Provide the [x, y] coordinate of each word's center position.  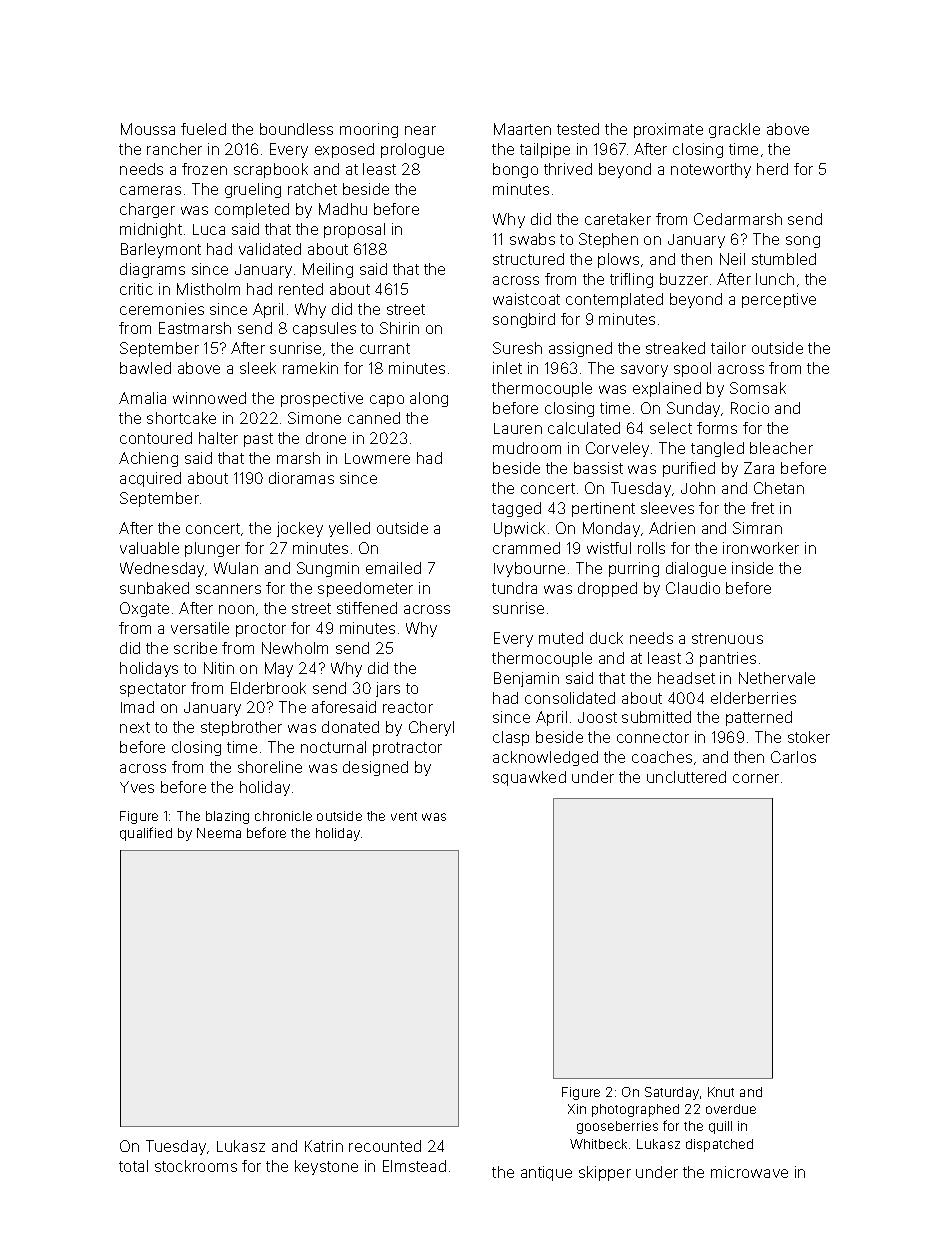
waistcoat [526, 299]
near [420, 130]
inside [752, 568]
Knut [721, 1092]
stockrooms [196, 1166]
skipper [605, 1173]
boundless [296, 129]
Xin [577, 1109]
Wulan [236, 568]
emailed [393, 568]
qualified [146, 834]
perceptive [779, 300]
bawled [145, 368]
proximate [668, 130]
